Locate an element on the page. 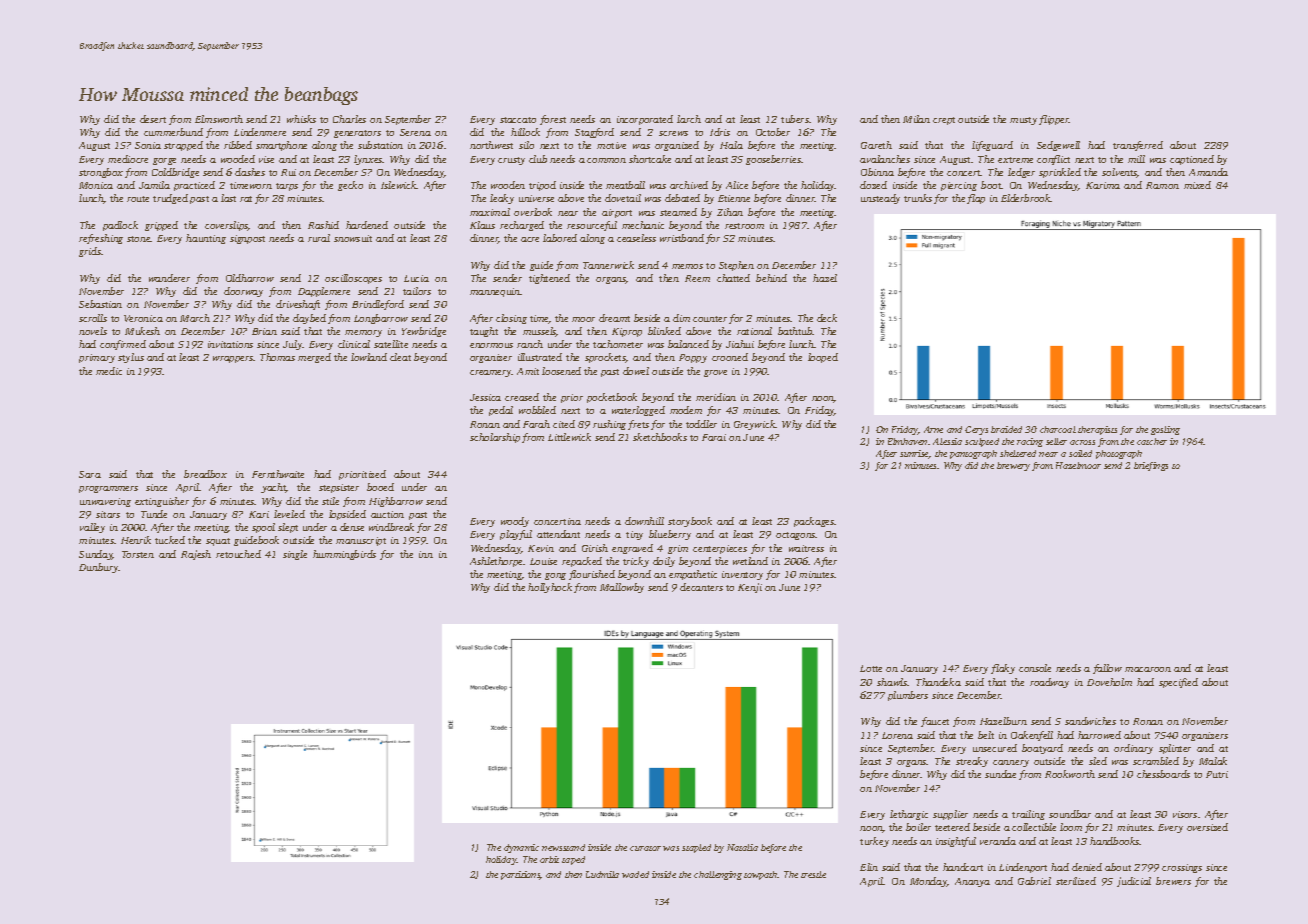  Greywick is located at coordinates (755, 425).
